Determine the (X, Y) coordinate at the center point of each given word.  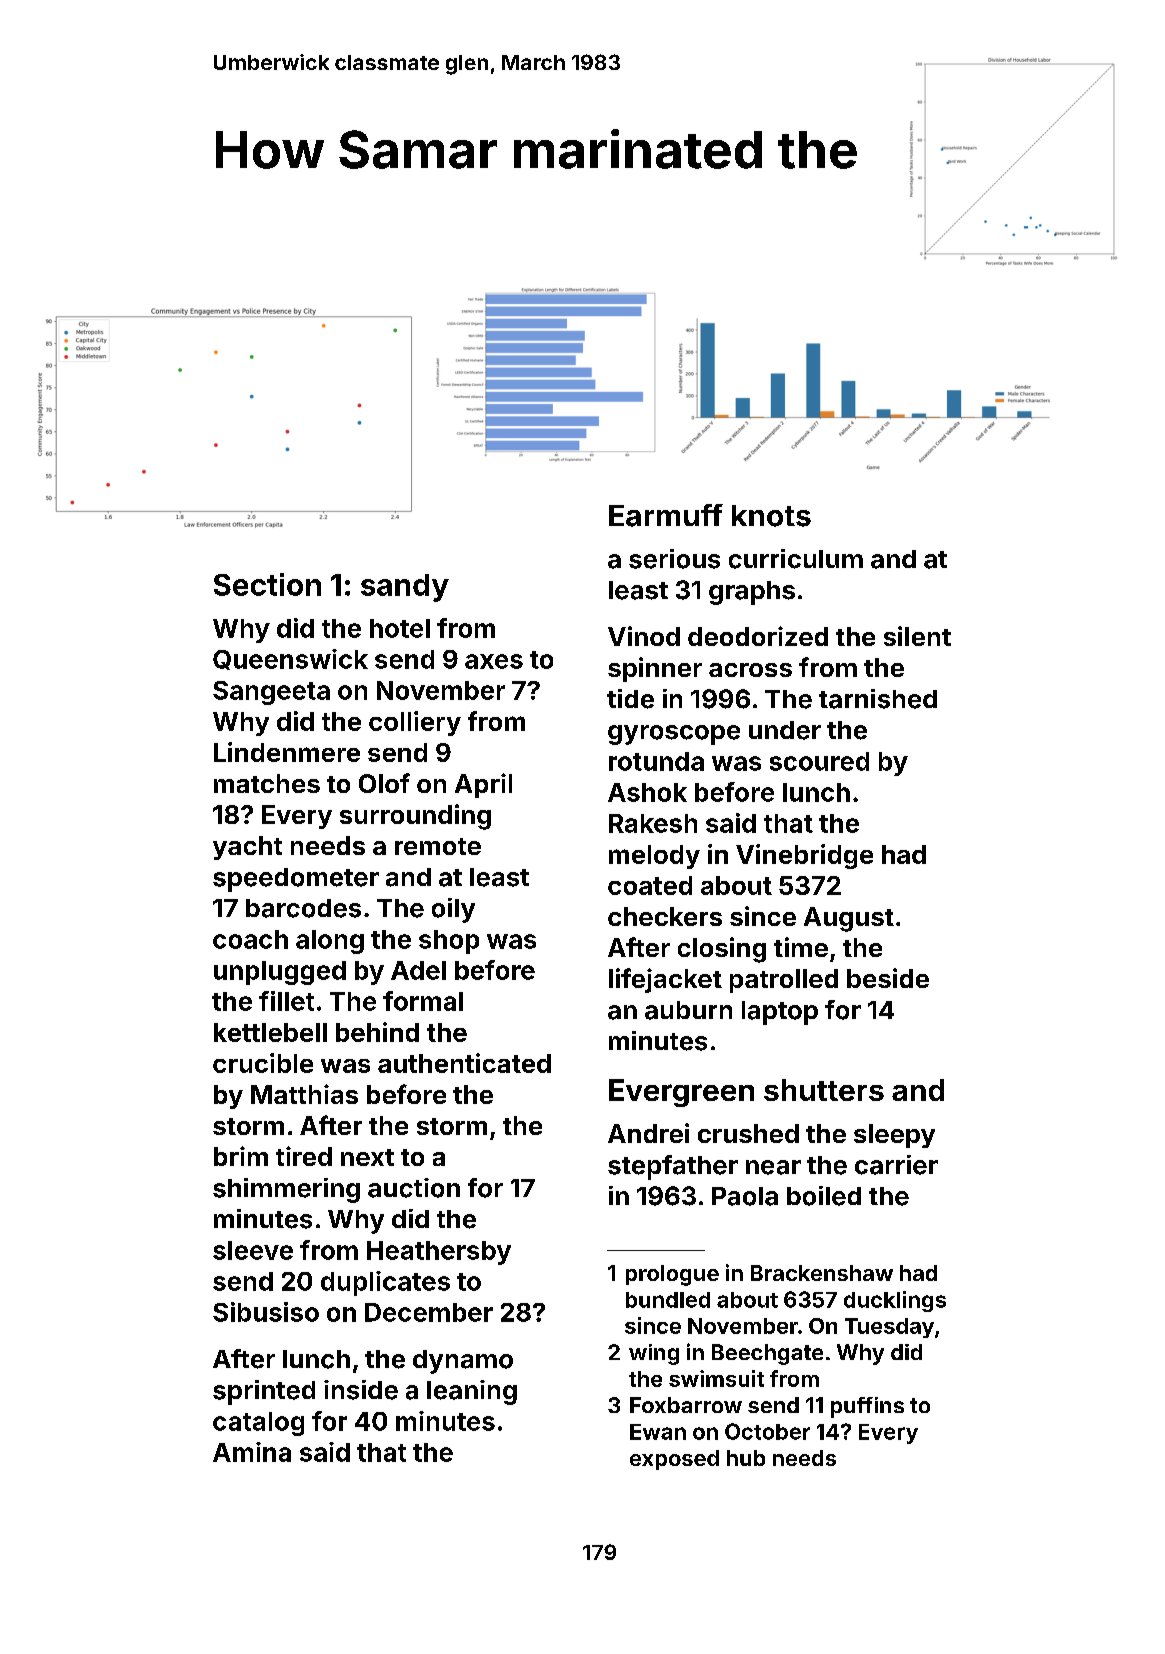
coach (250, 939)
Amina (252, 1452)
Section (267, 584)
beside (888, 978)
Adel (418, 970)
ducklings (895, 1301)
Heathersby (439, 1253)
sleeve (253, 1250)
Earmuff (666, 515)
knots (771, 516)
